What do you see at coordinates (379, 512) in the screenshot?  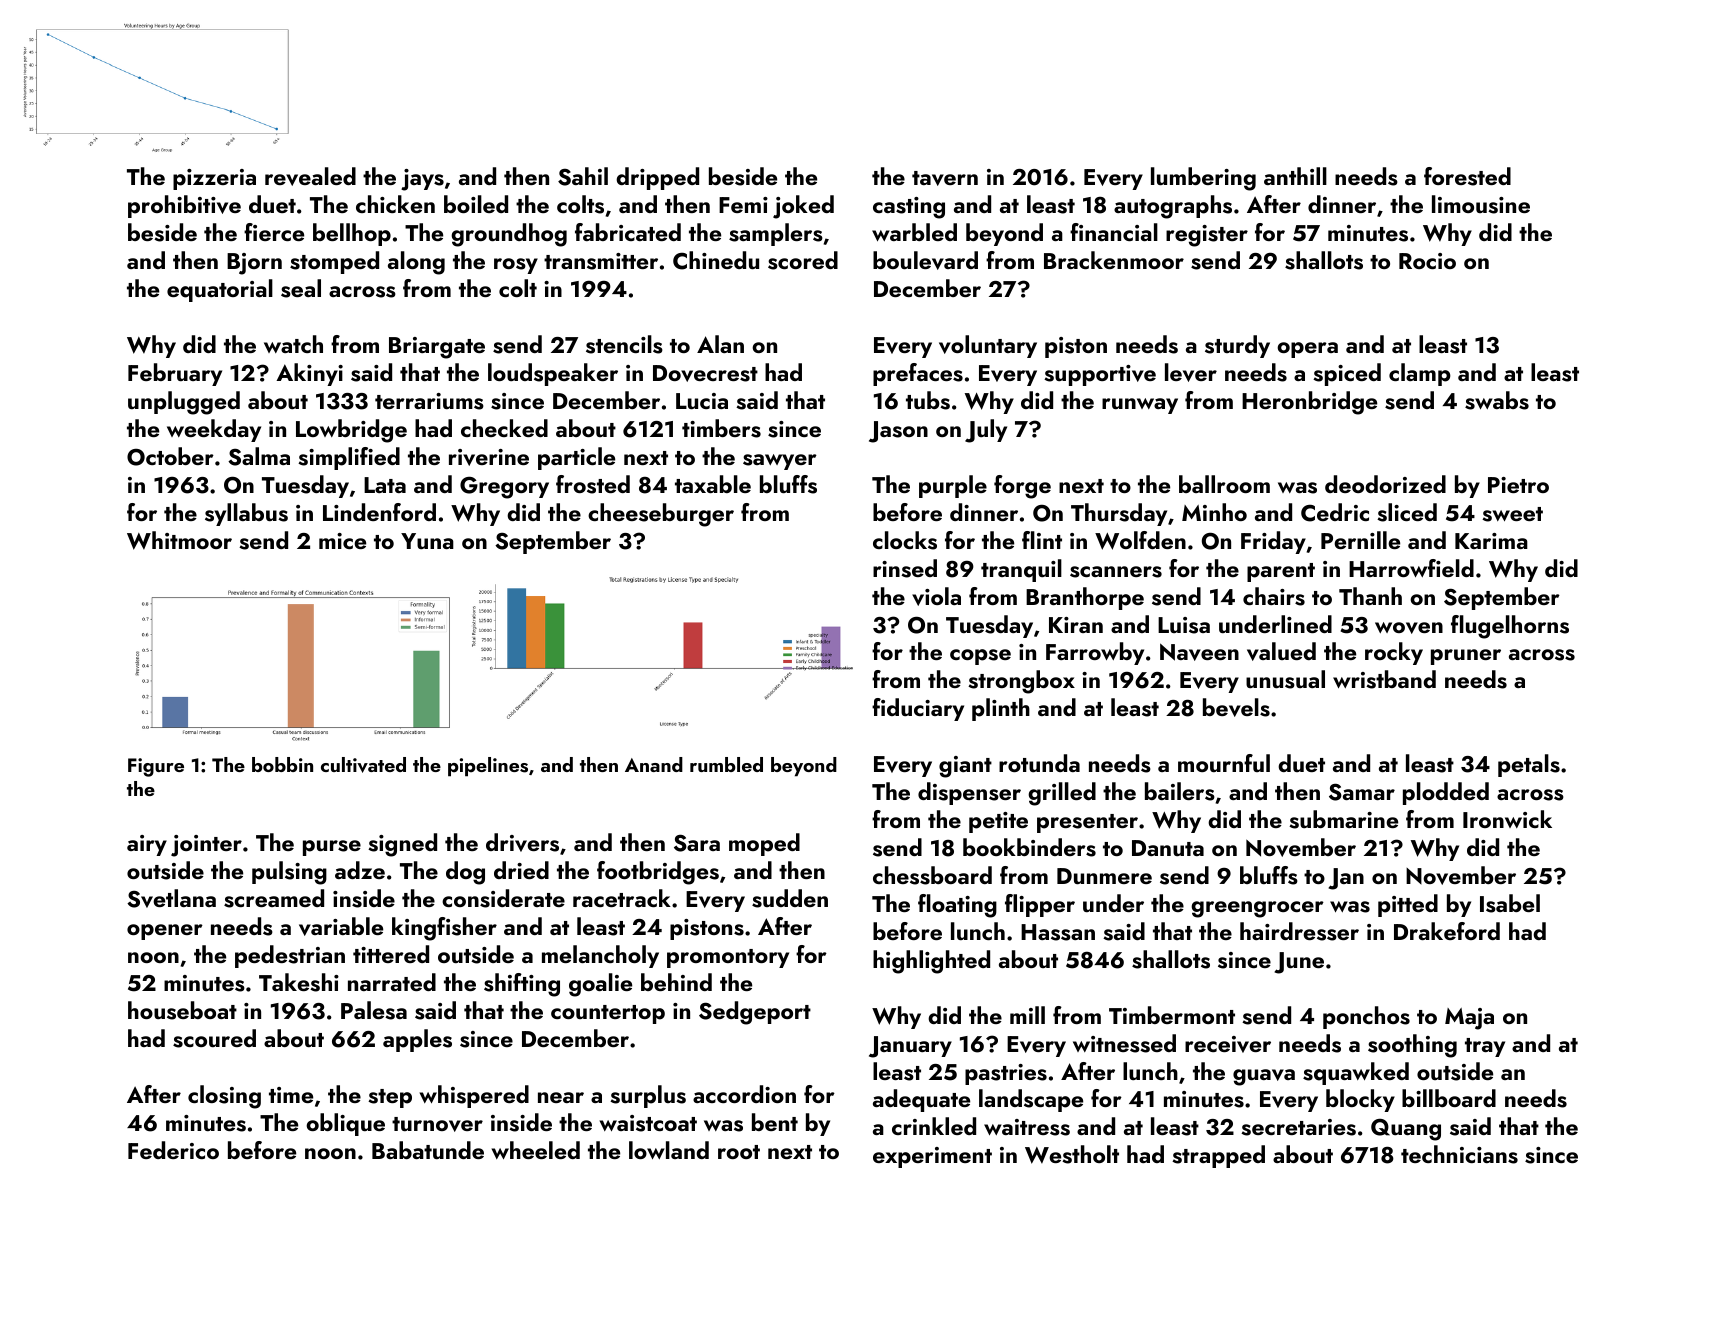 I see `Lindenford` at bounding box center [379, 512].
